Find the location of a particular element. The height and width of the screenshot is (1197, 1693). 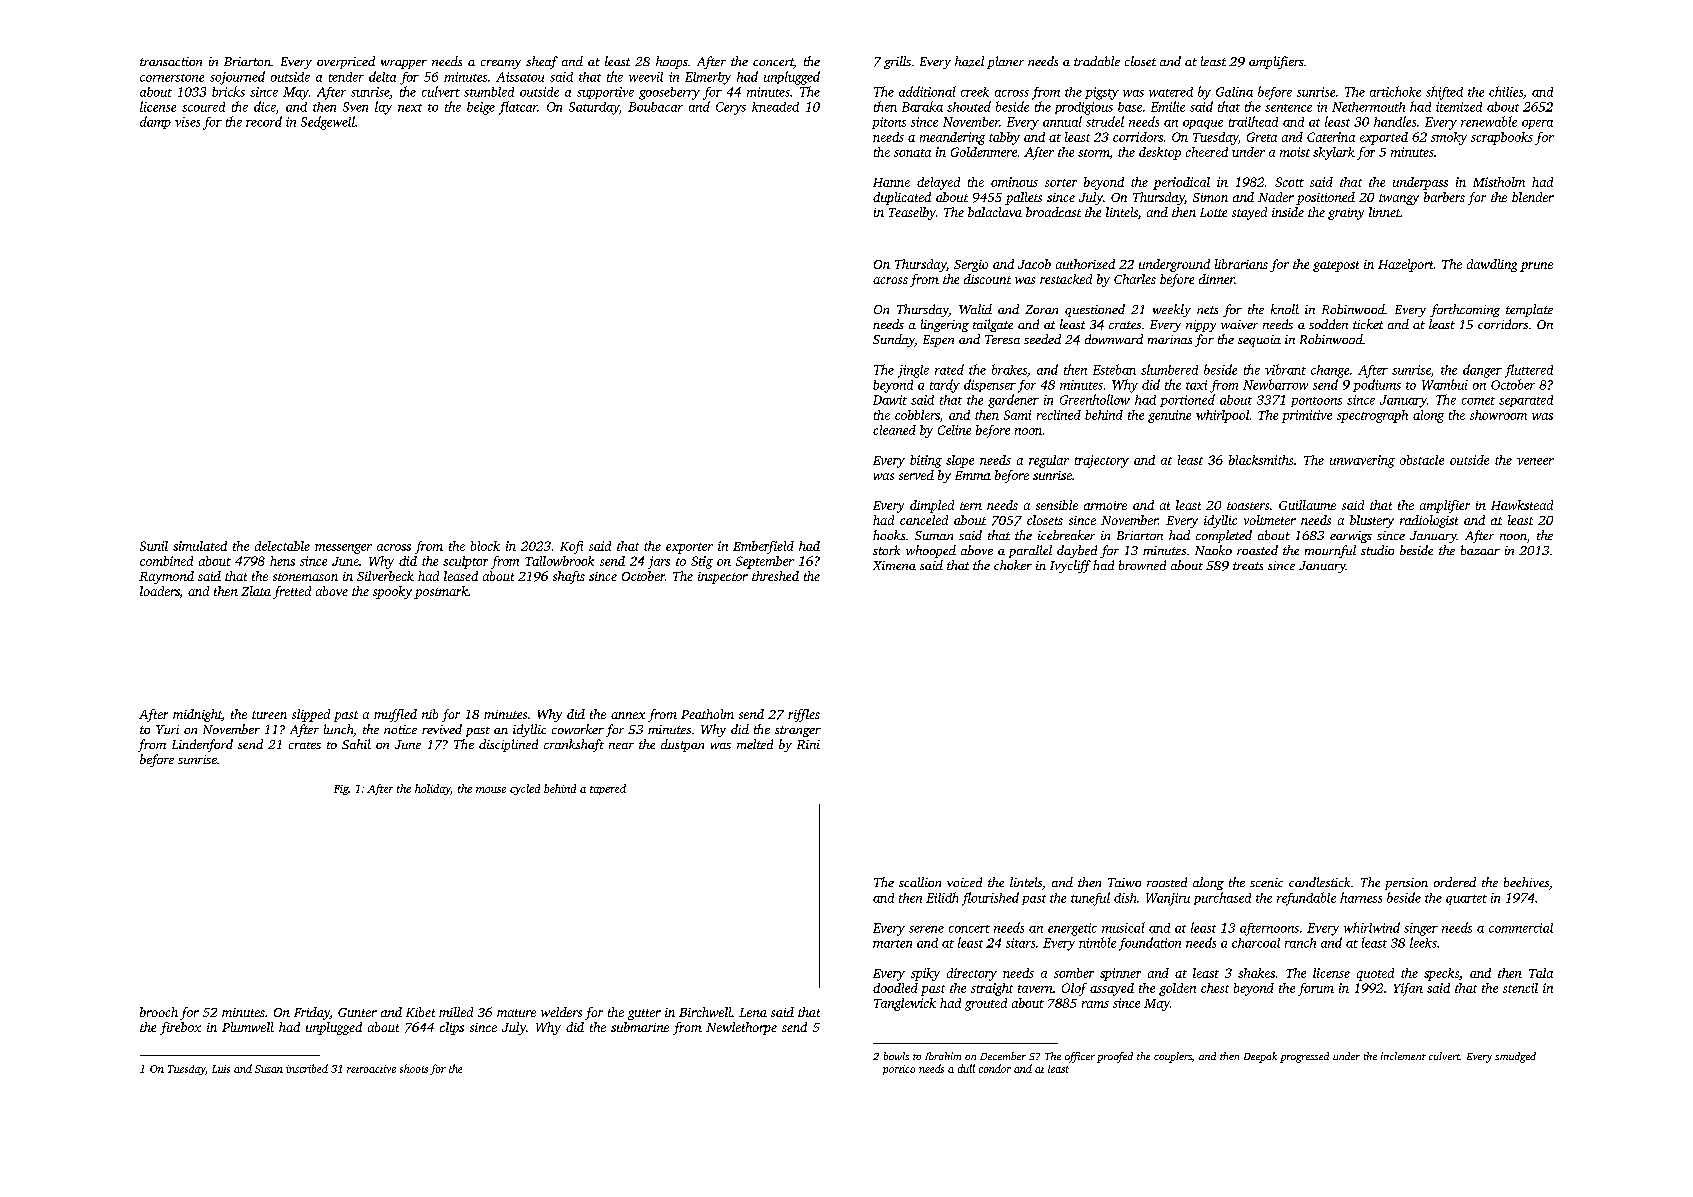

Galina is located at coordinates (1234, 92).
